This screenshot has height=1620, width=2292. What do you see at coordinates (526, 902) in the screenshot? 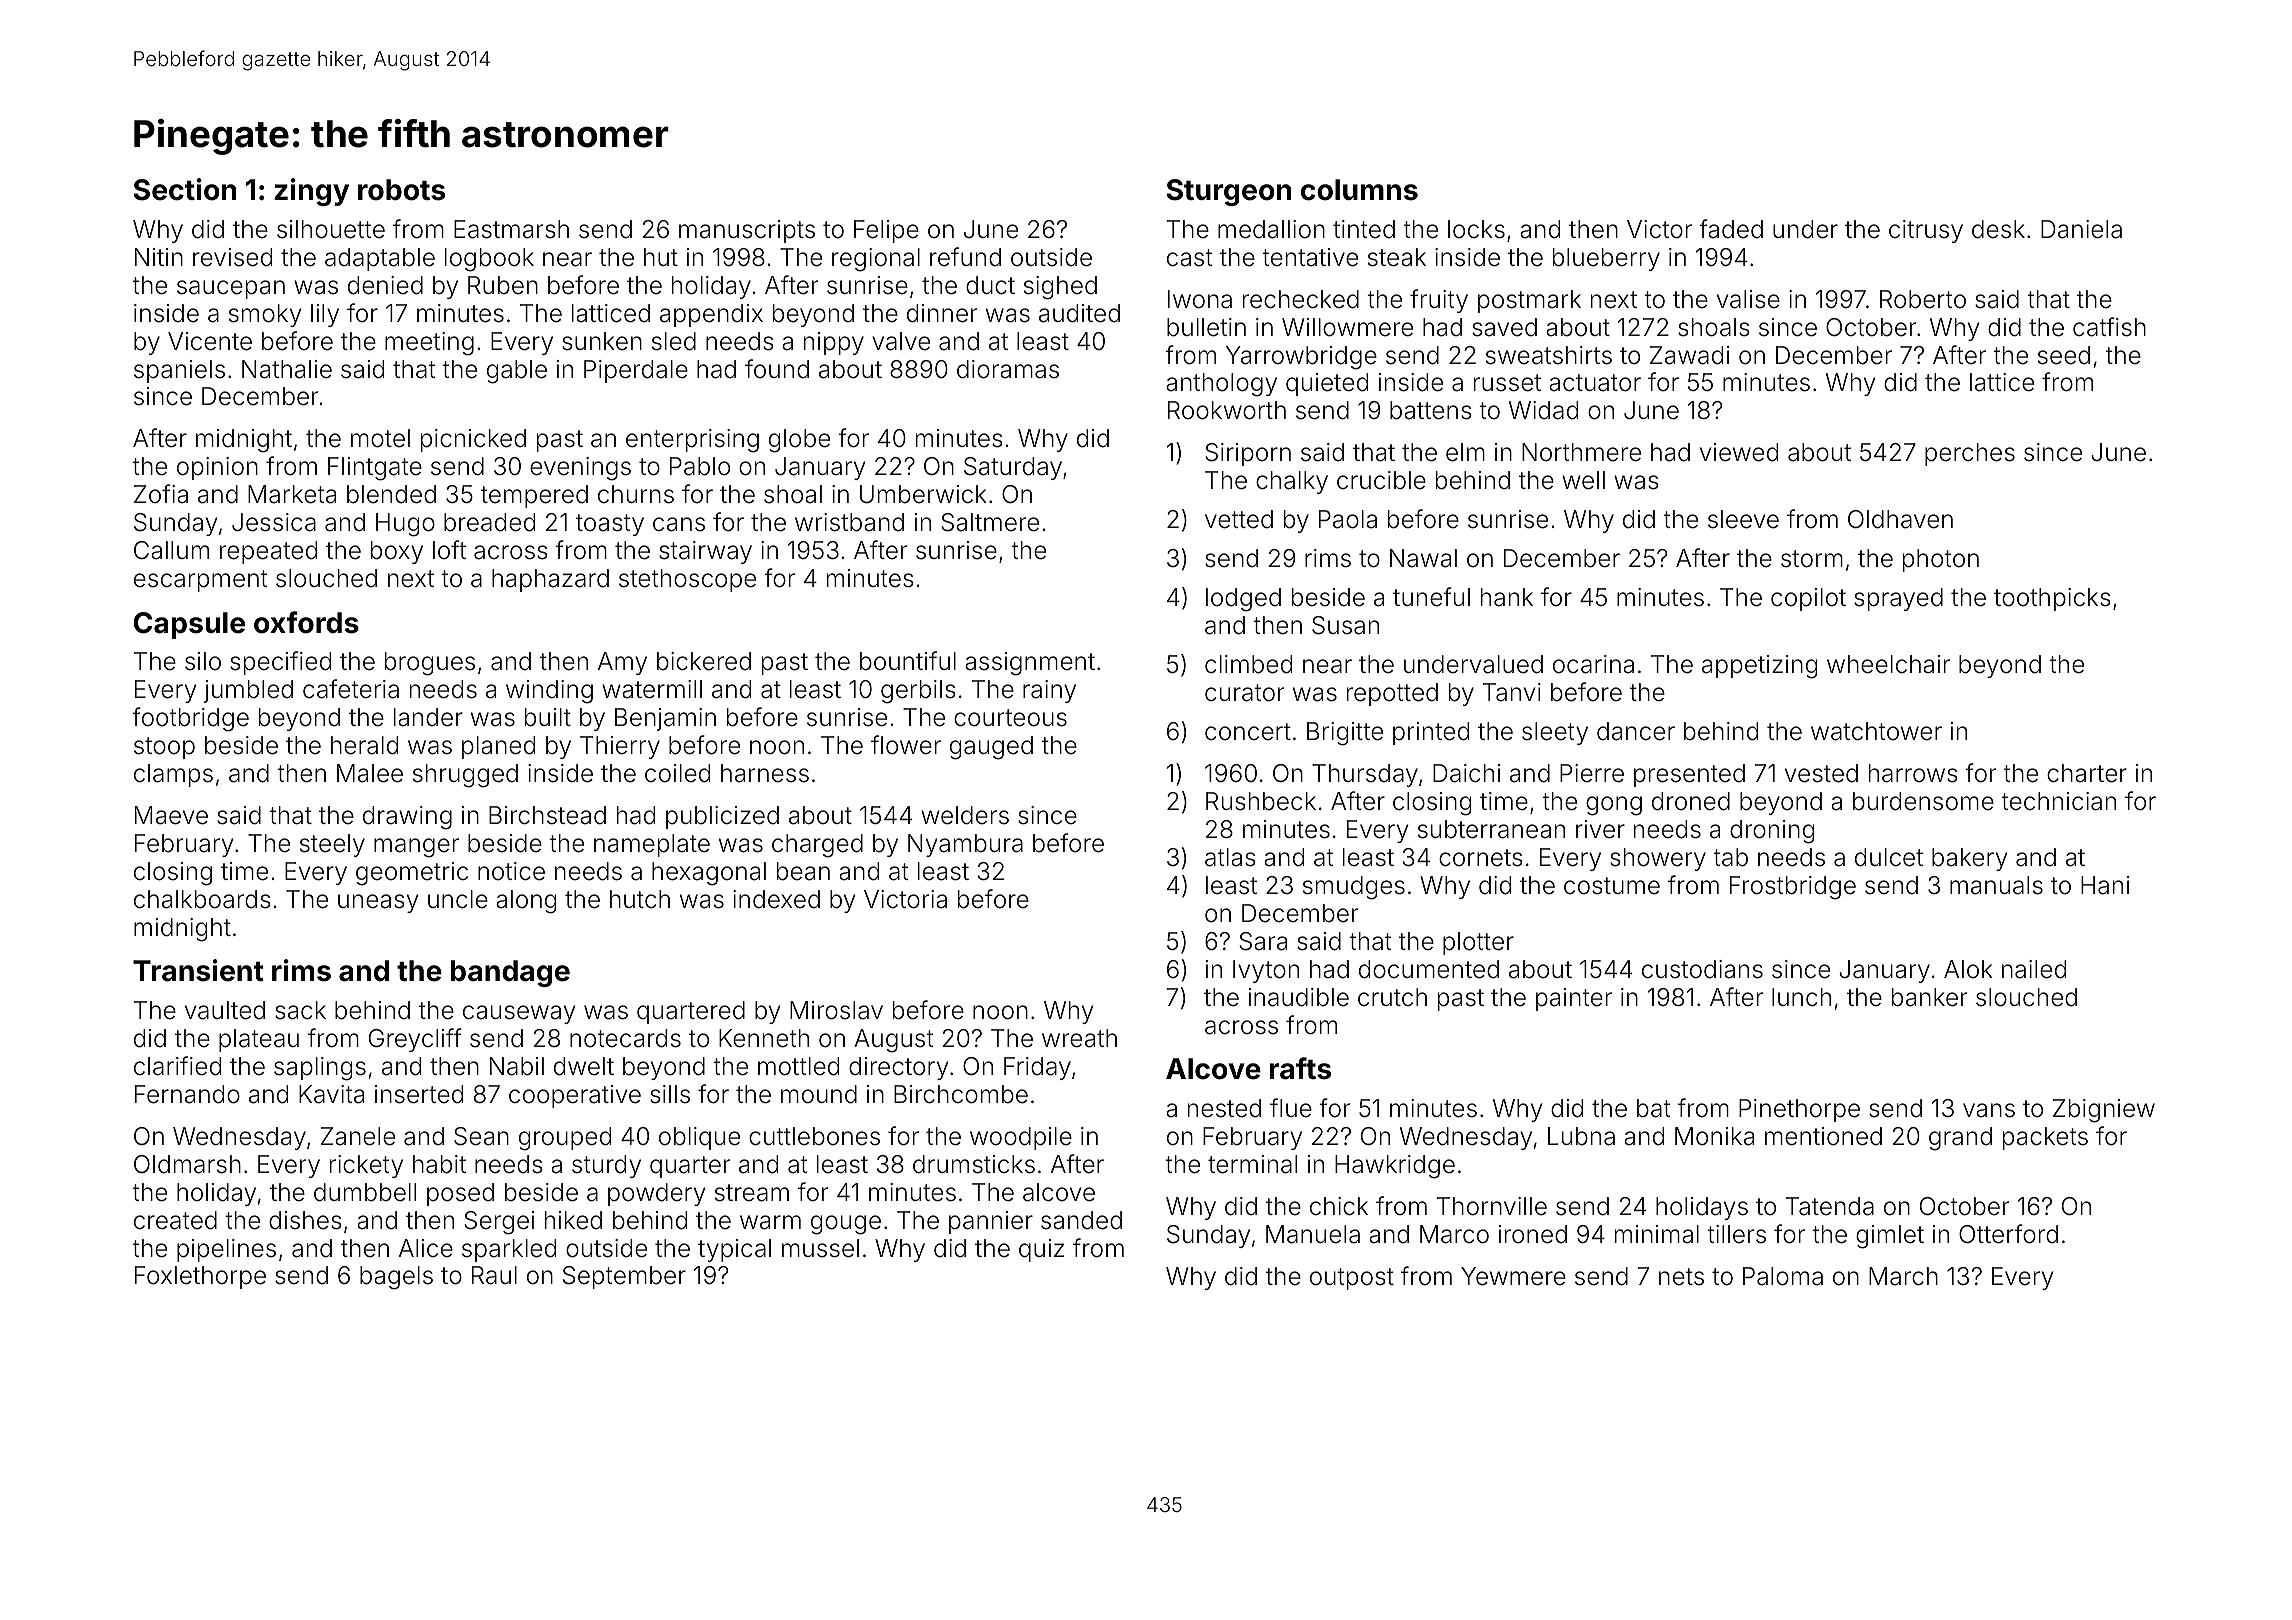
I see `along` at bounding box center [526, 902].
